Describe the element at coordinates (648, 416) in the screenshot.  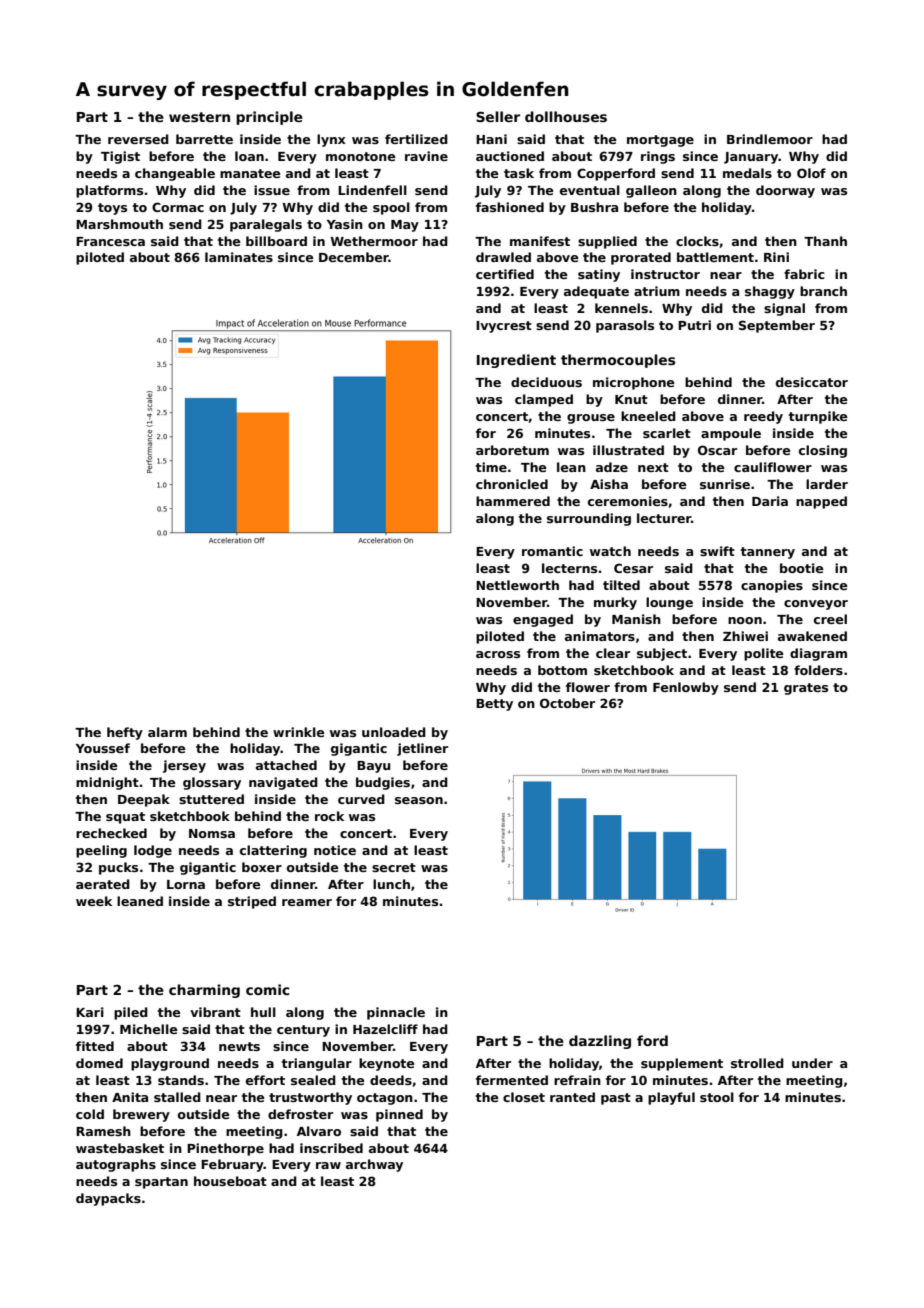
I see `kneeled` at that location.
